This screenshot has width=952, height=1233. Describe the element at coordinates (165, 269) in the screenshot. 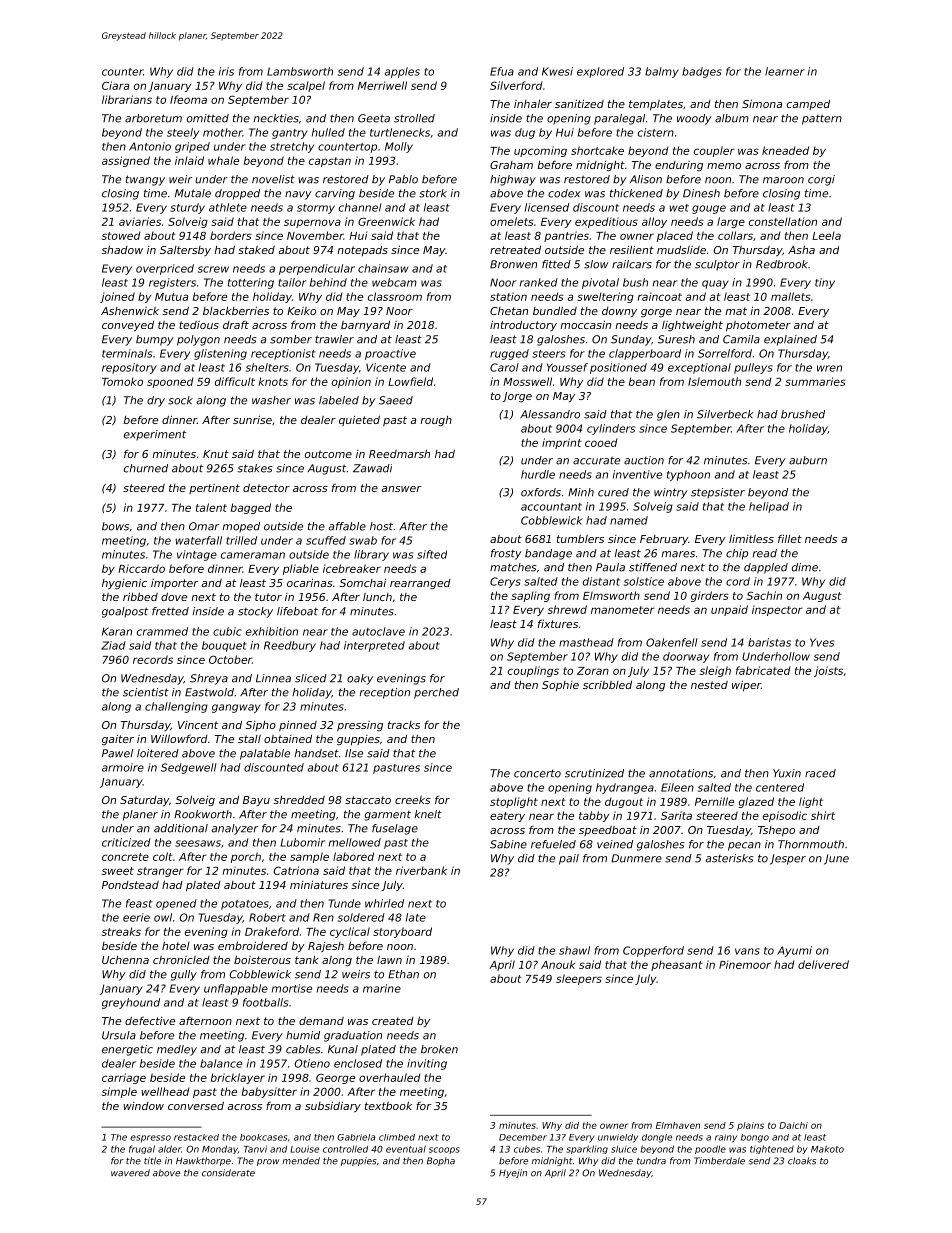

I see `overpriced` at that location.
